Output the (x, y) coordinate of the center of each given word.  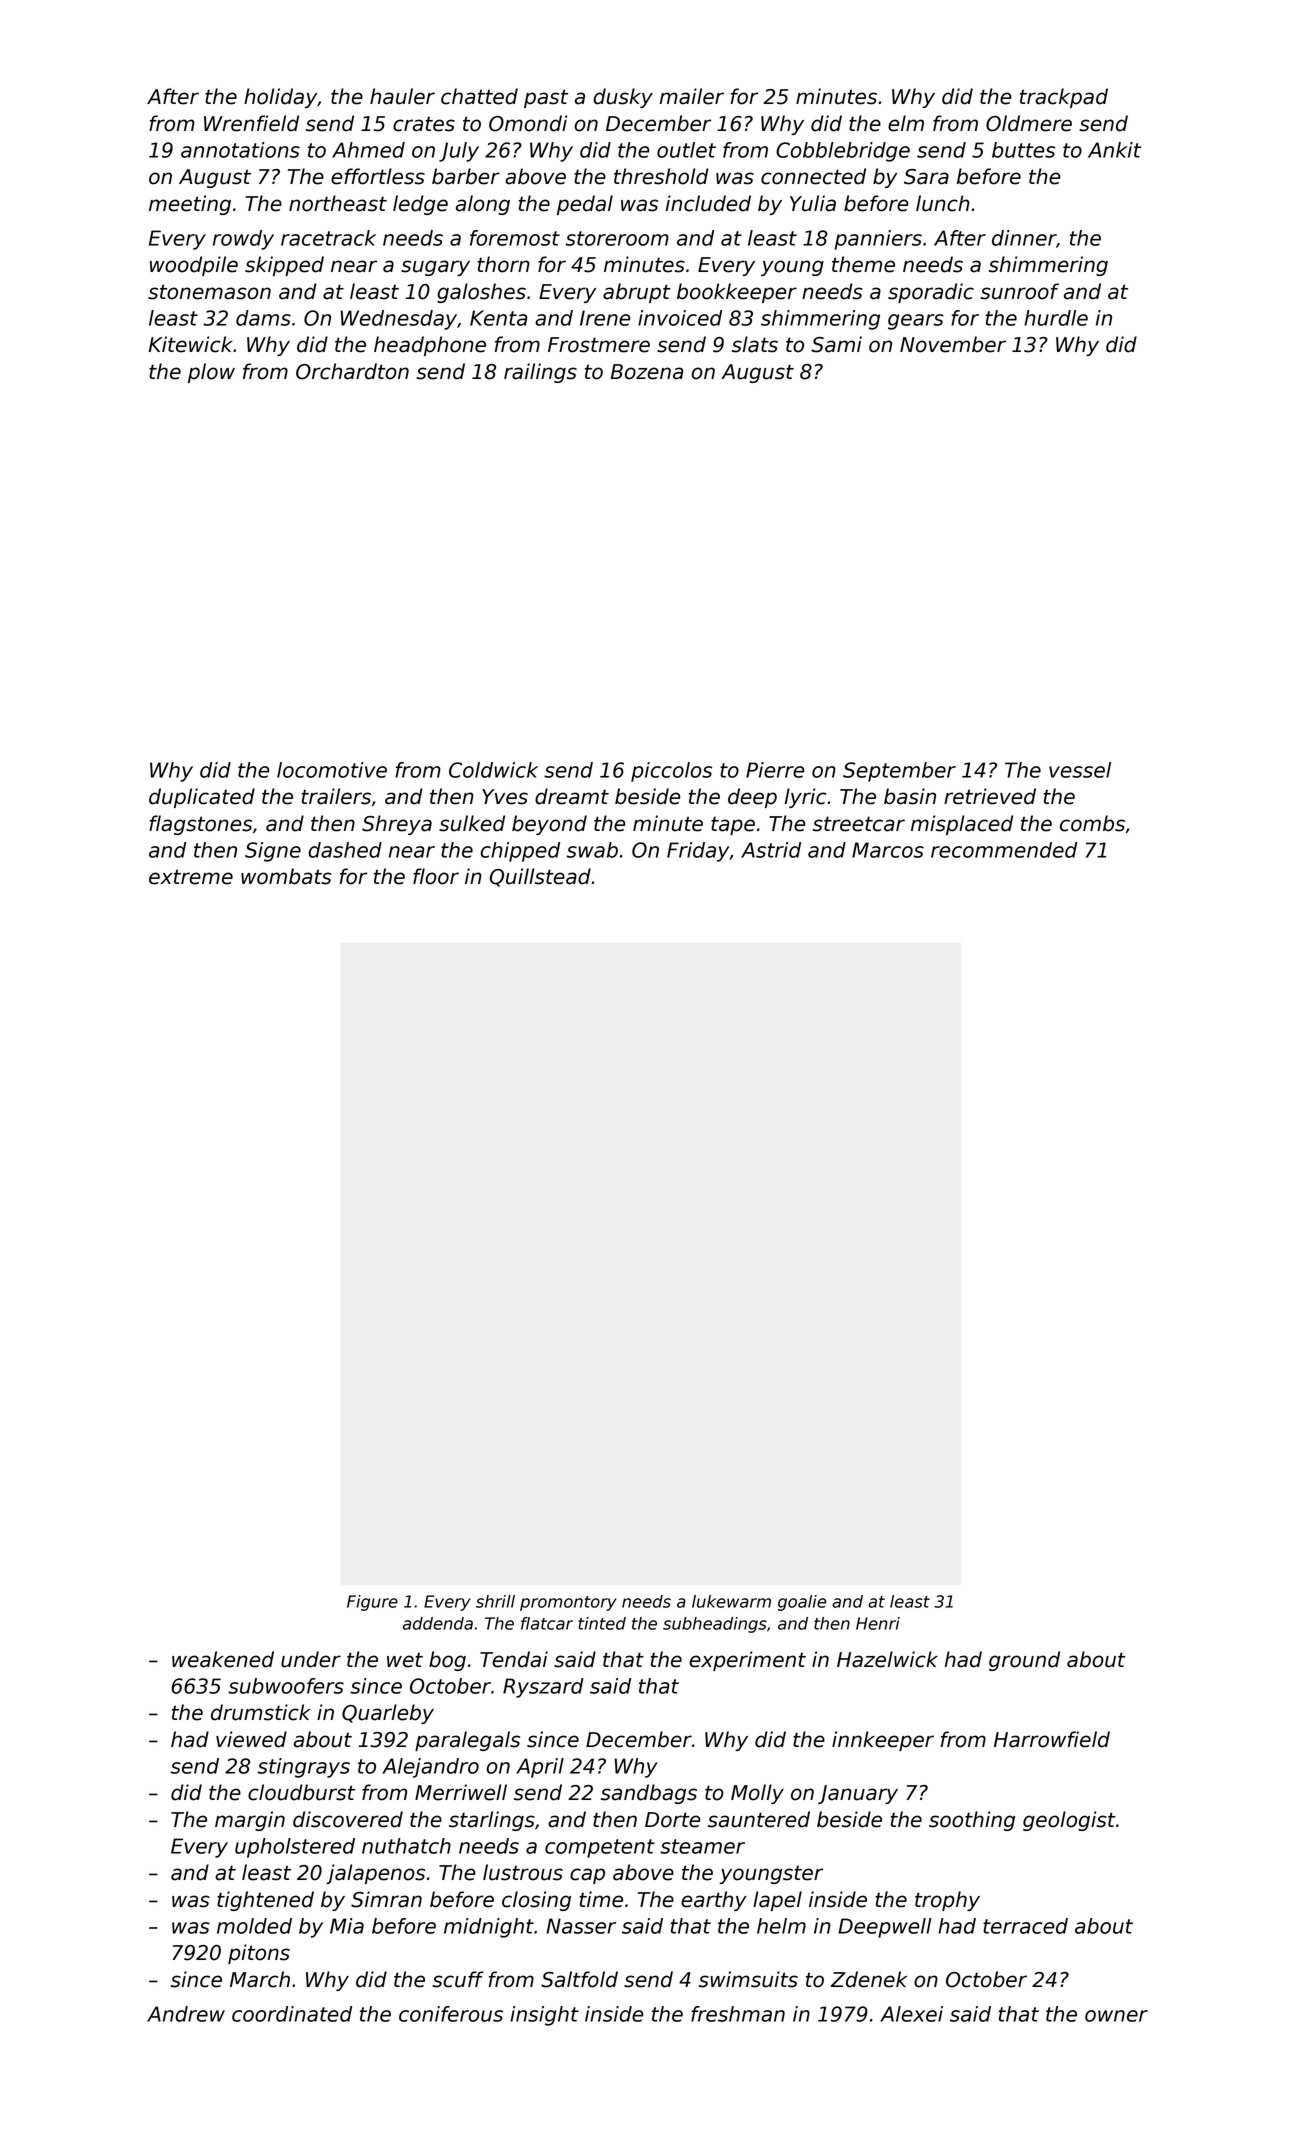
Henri (878, 1623)
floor (436, 876)
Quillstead (540, 877)
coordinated (292, 2014)
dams (263, 318)
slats (755, 344)
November (953, 344)
